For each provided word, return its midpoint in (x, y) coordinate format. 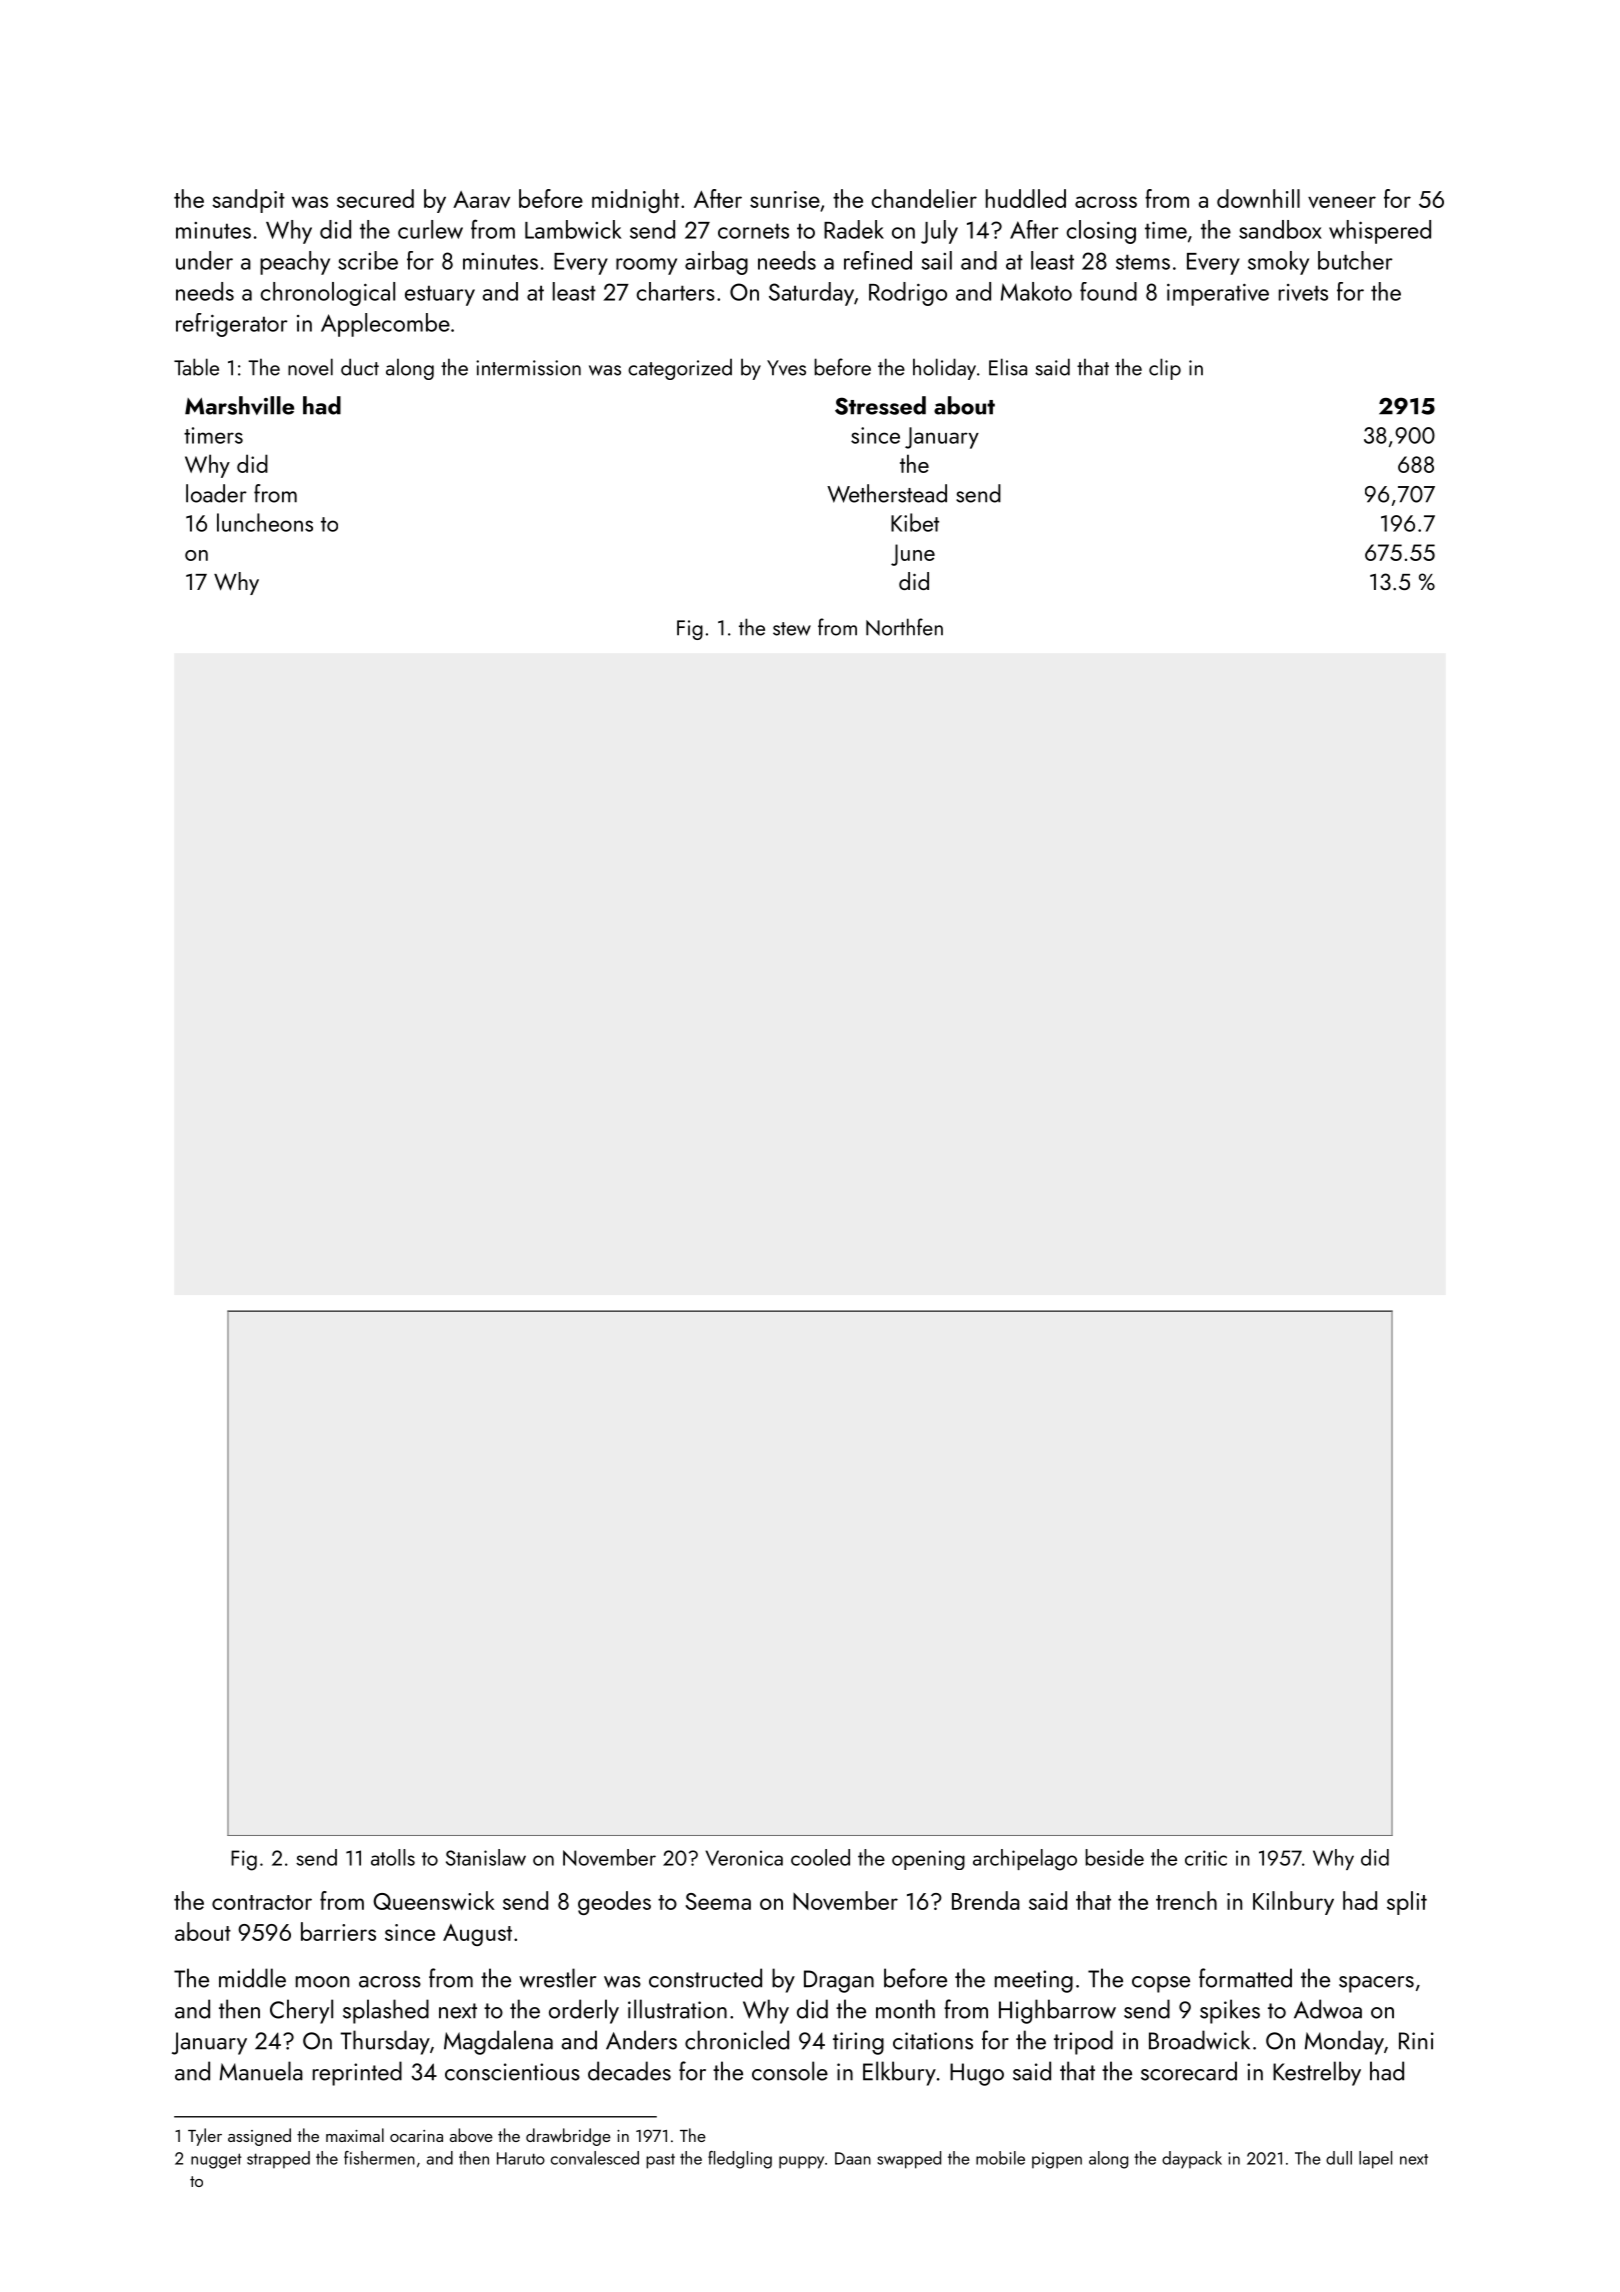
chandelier (924, 198)
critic (1206, 1858)
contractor (262, 1902)
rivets (1303, 292)
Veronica (744, 1858)
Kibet (915, 522)
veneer (1342, 202)
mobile (1000, 2158)
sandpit (248, 201)
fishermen (379, 2158)
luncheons (265, 522)
